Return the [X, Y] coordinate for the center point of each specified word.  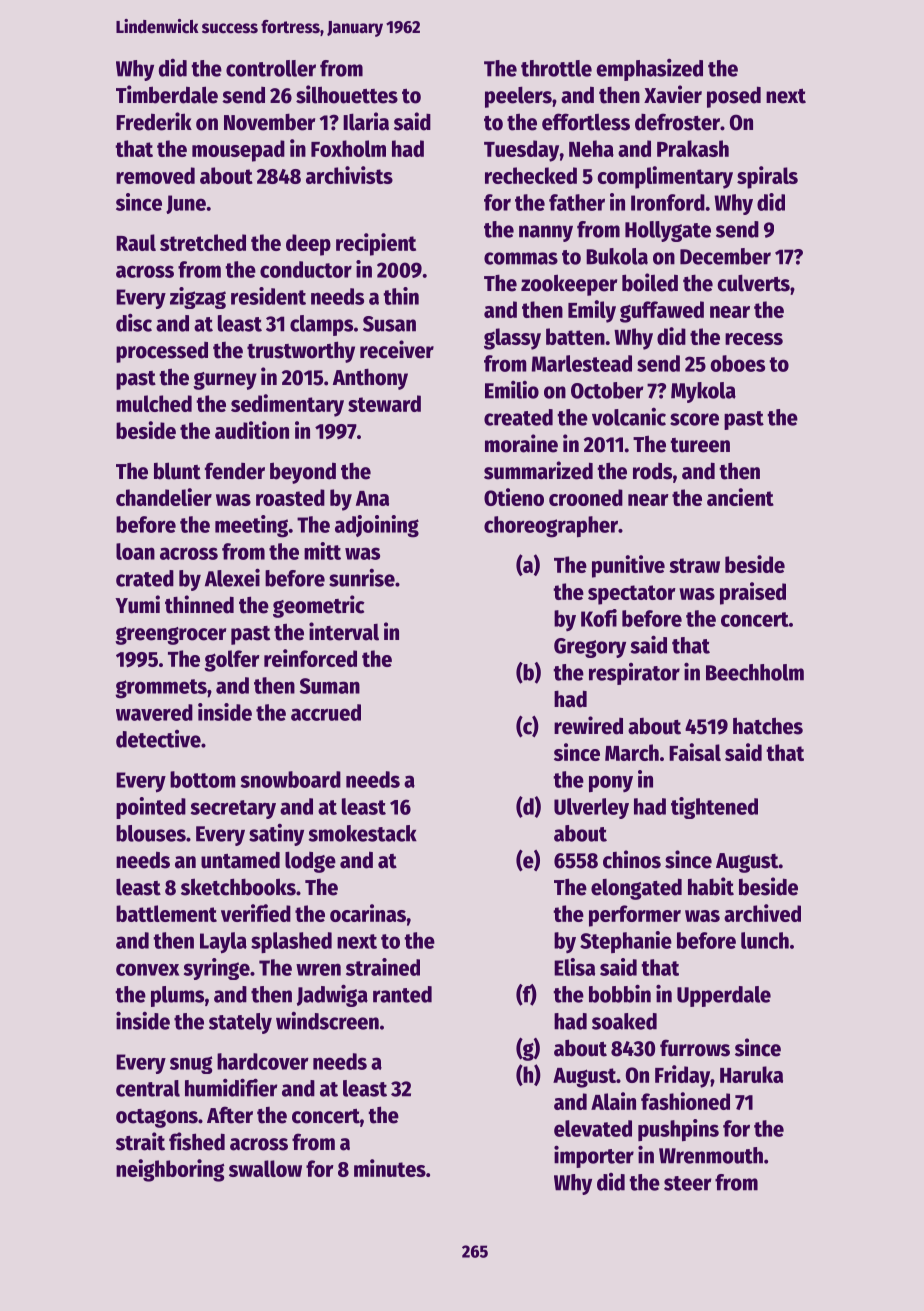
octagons [157, 1118]
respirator [634, 674]
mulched [154, 403]
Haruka [751, 1074]
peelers [518, 97]
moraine [521, 443]
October [607, 390]
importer [594, 1156]
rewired [588, 725]
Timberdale [167, 94]
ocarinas [368, 913]
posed [734, 97]
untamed [240, 860]
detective [158, 739]
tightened [714, 808]
